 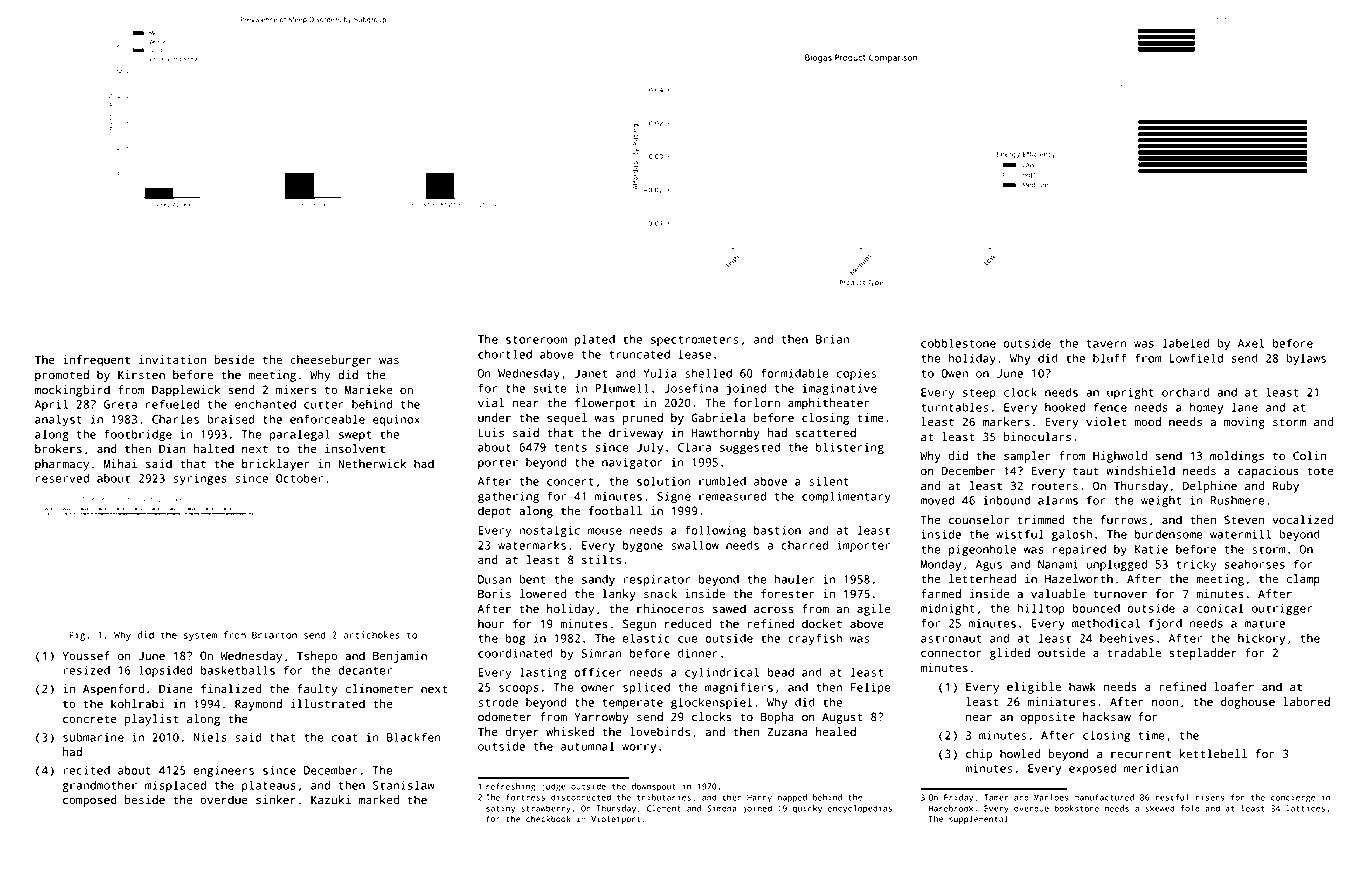 What do you see at coordinates (90, 801) in the screenshot?
I see `composed` at bounding box center [90, 801].
